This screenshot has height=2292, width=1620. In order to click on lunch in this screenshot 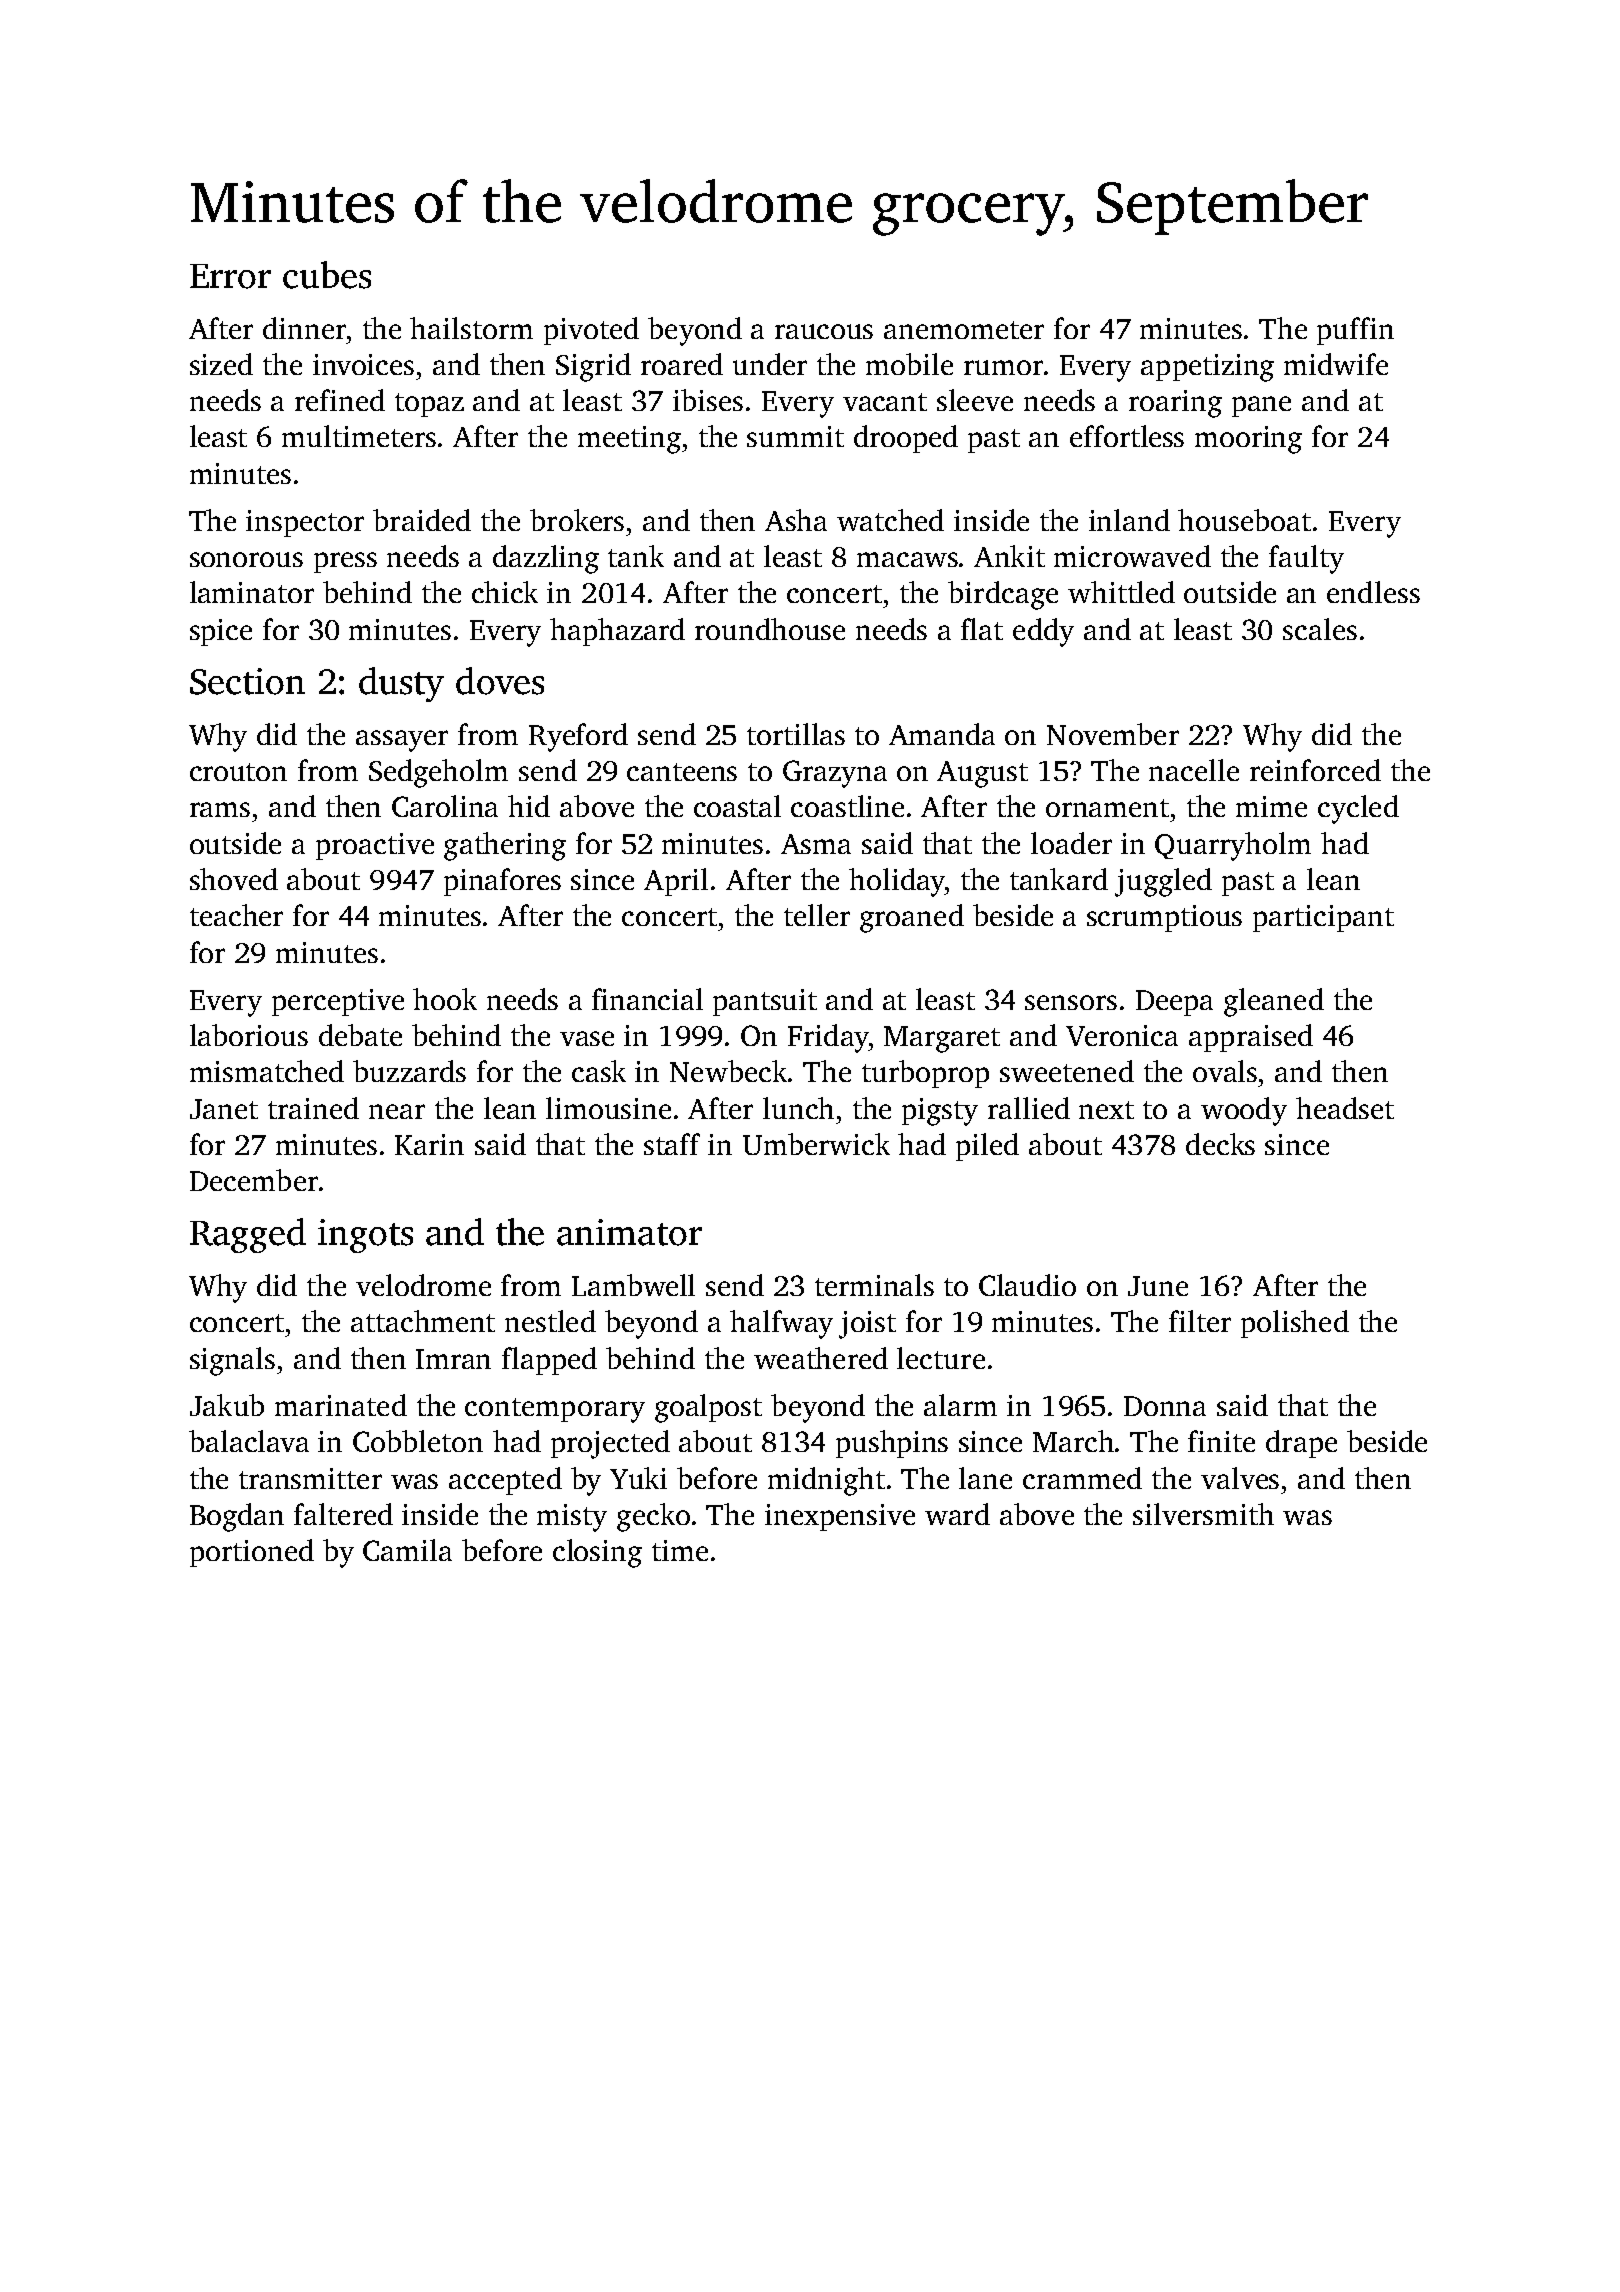, I will do `click(798, 1108)`.
